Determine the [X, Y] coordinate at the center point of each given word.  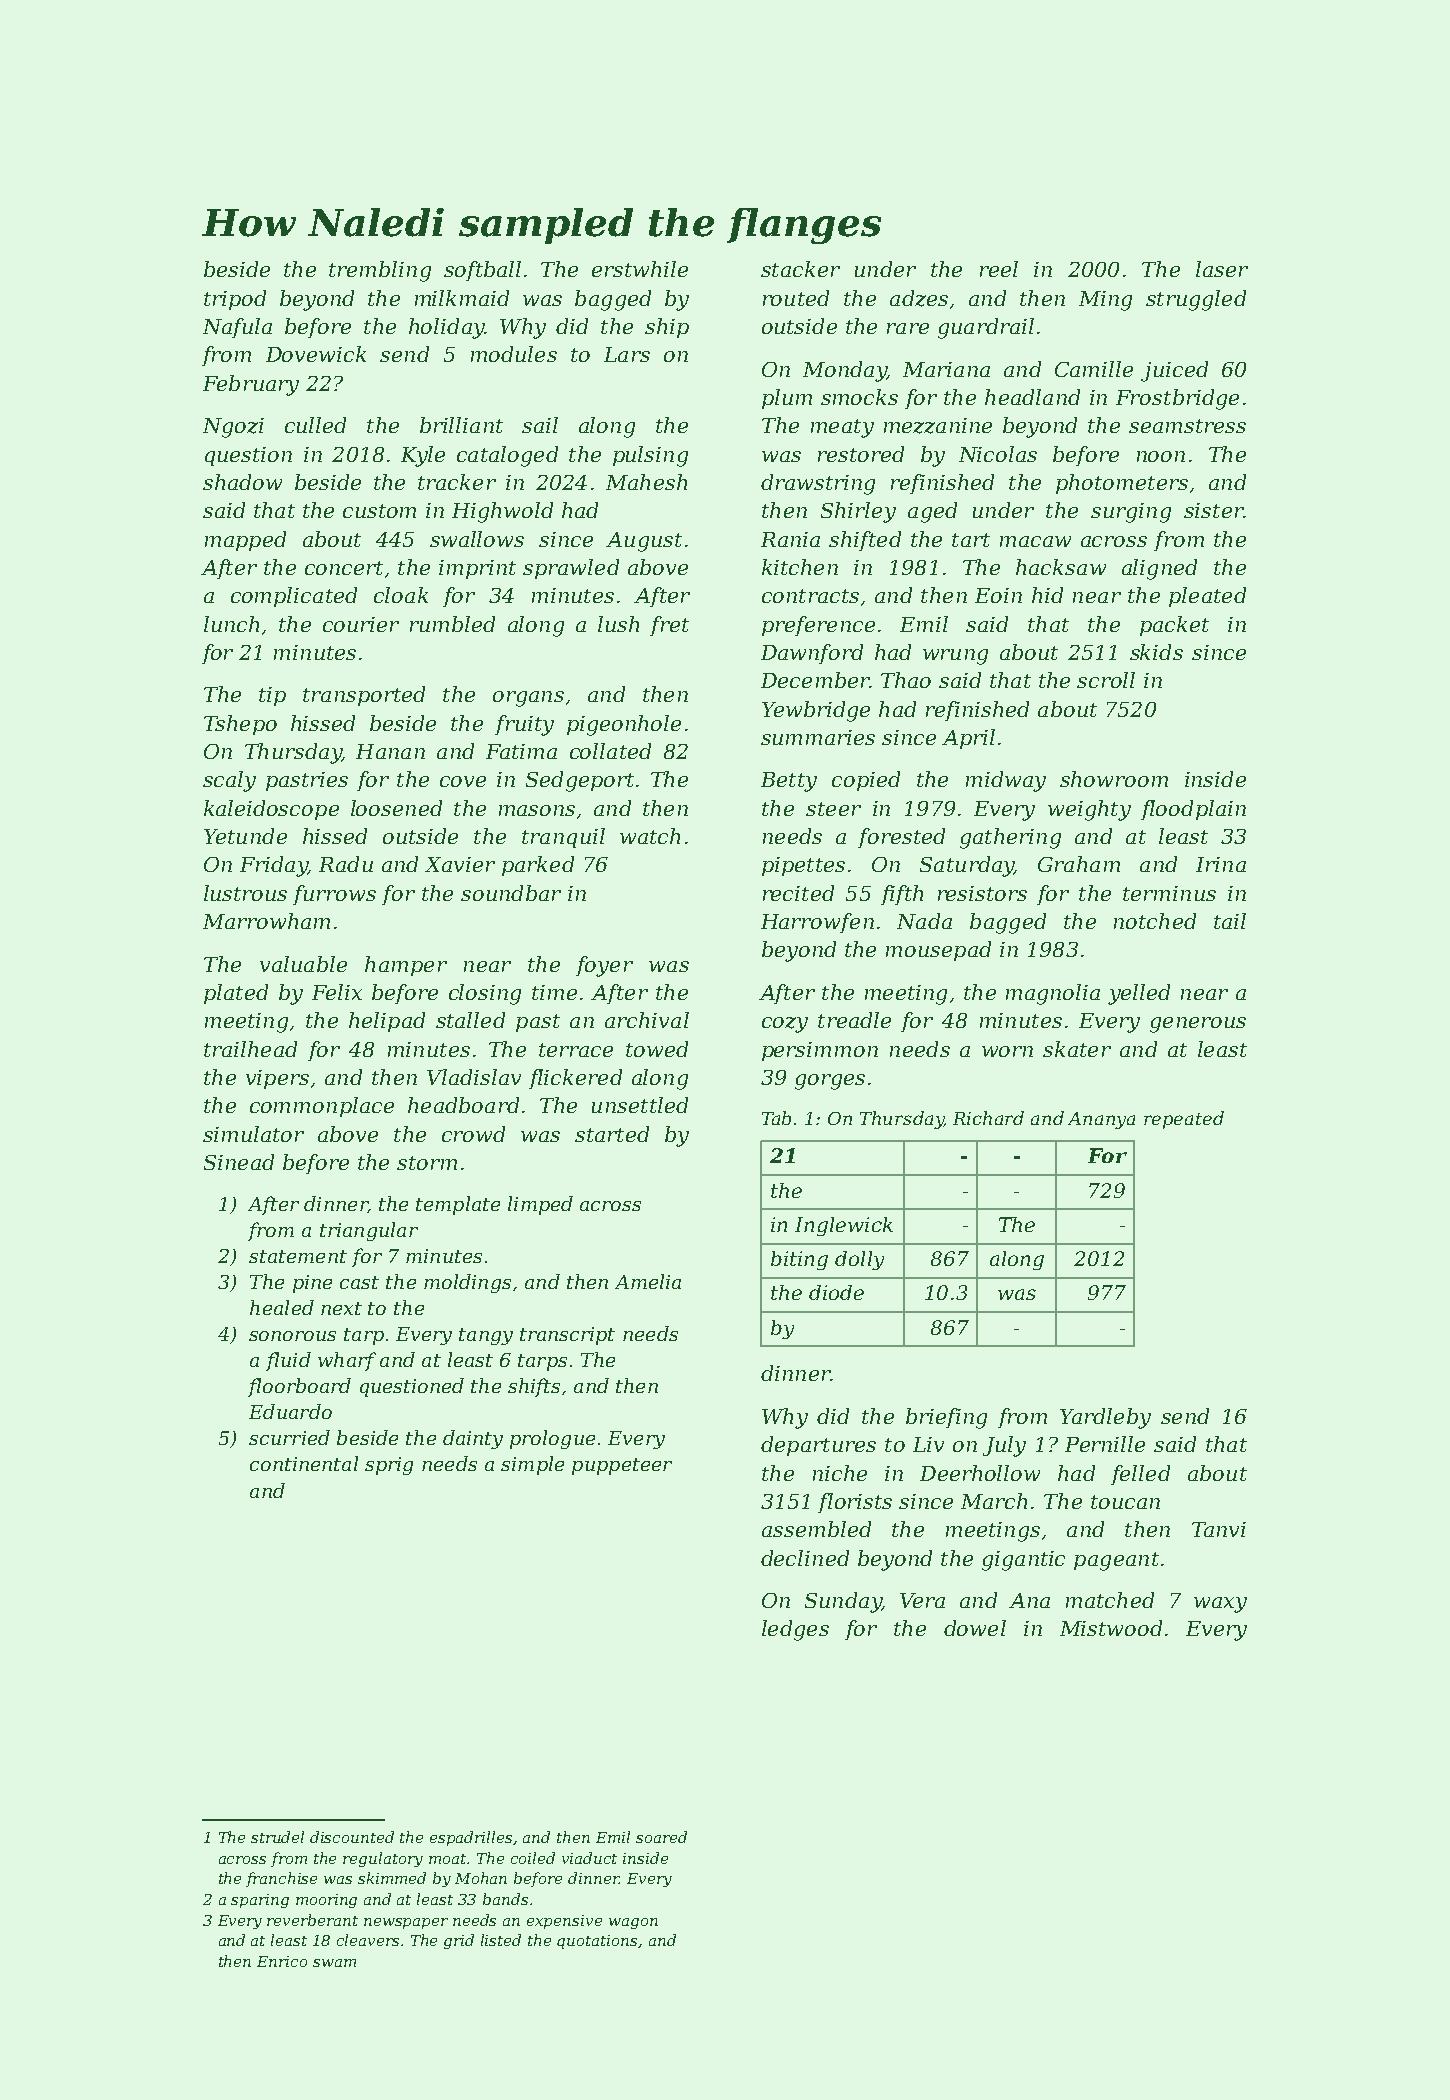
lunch [231, 624]
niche [840, 1473]
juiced [1174, 371]
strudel [277, 1837]
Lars [627, 354]
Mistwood [1111, 1628]
